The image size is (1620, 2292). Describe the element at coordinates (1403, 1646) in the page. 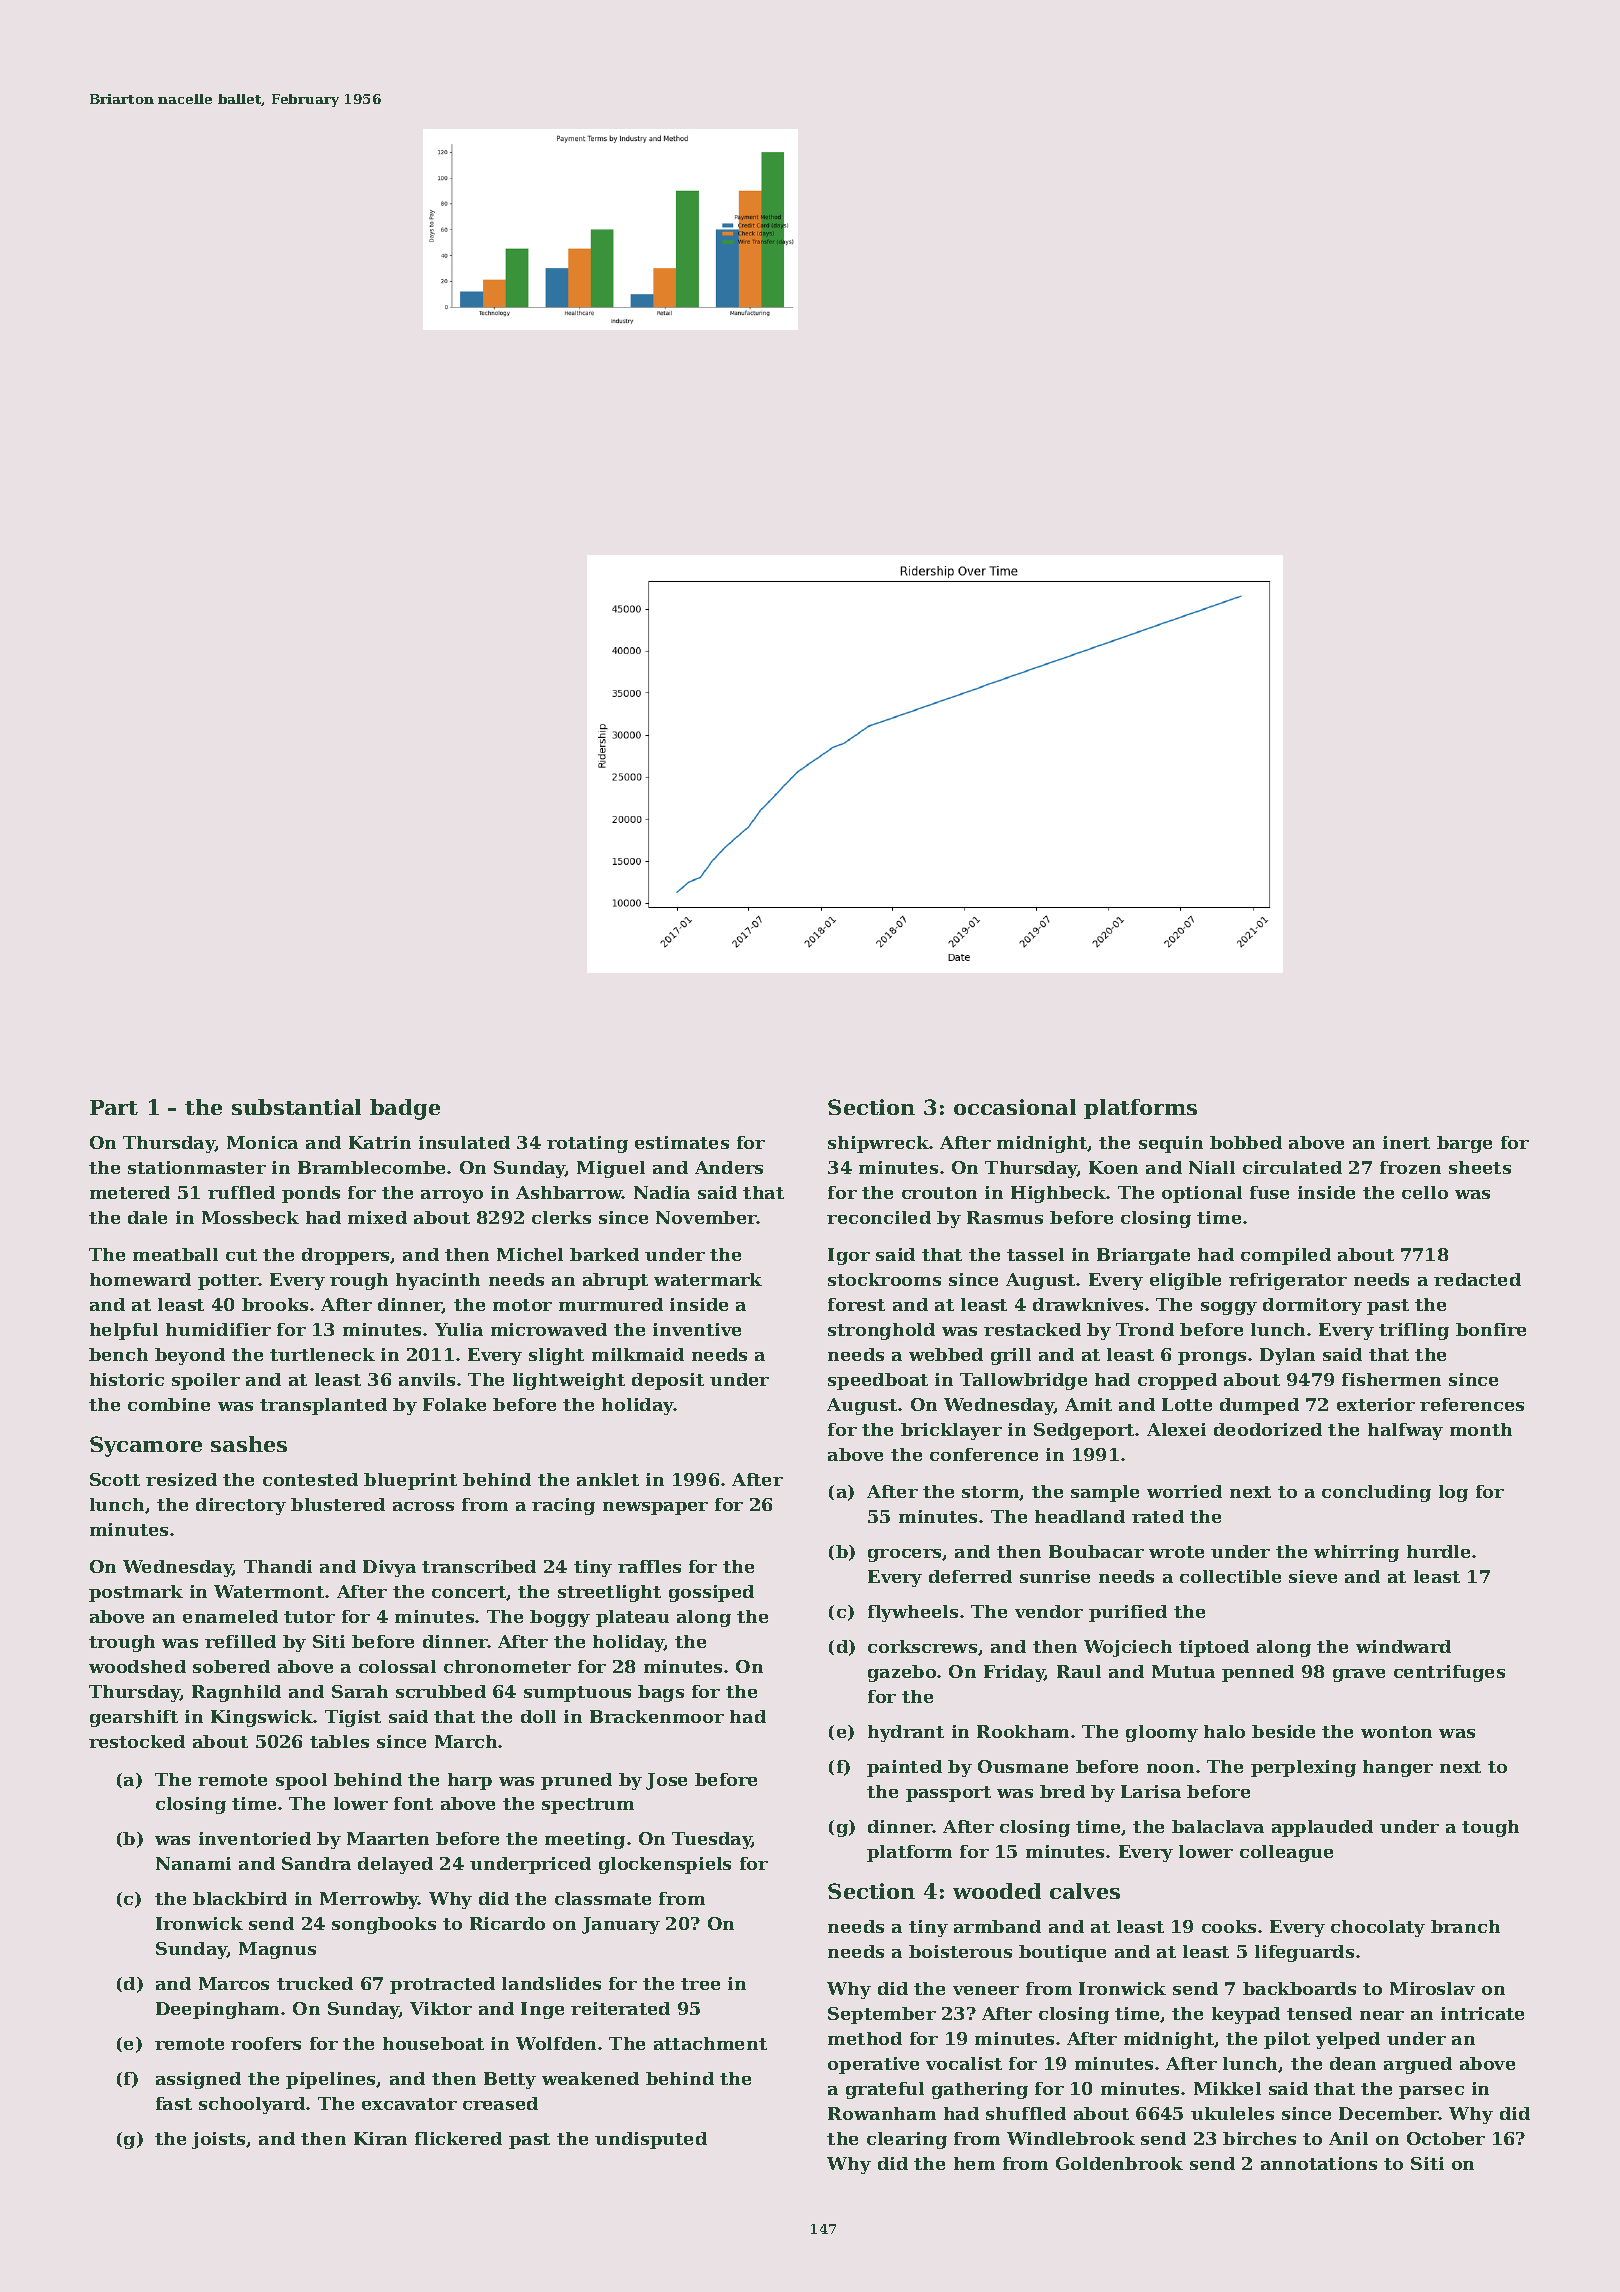

I see `windward` at that location.
